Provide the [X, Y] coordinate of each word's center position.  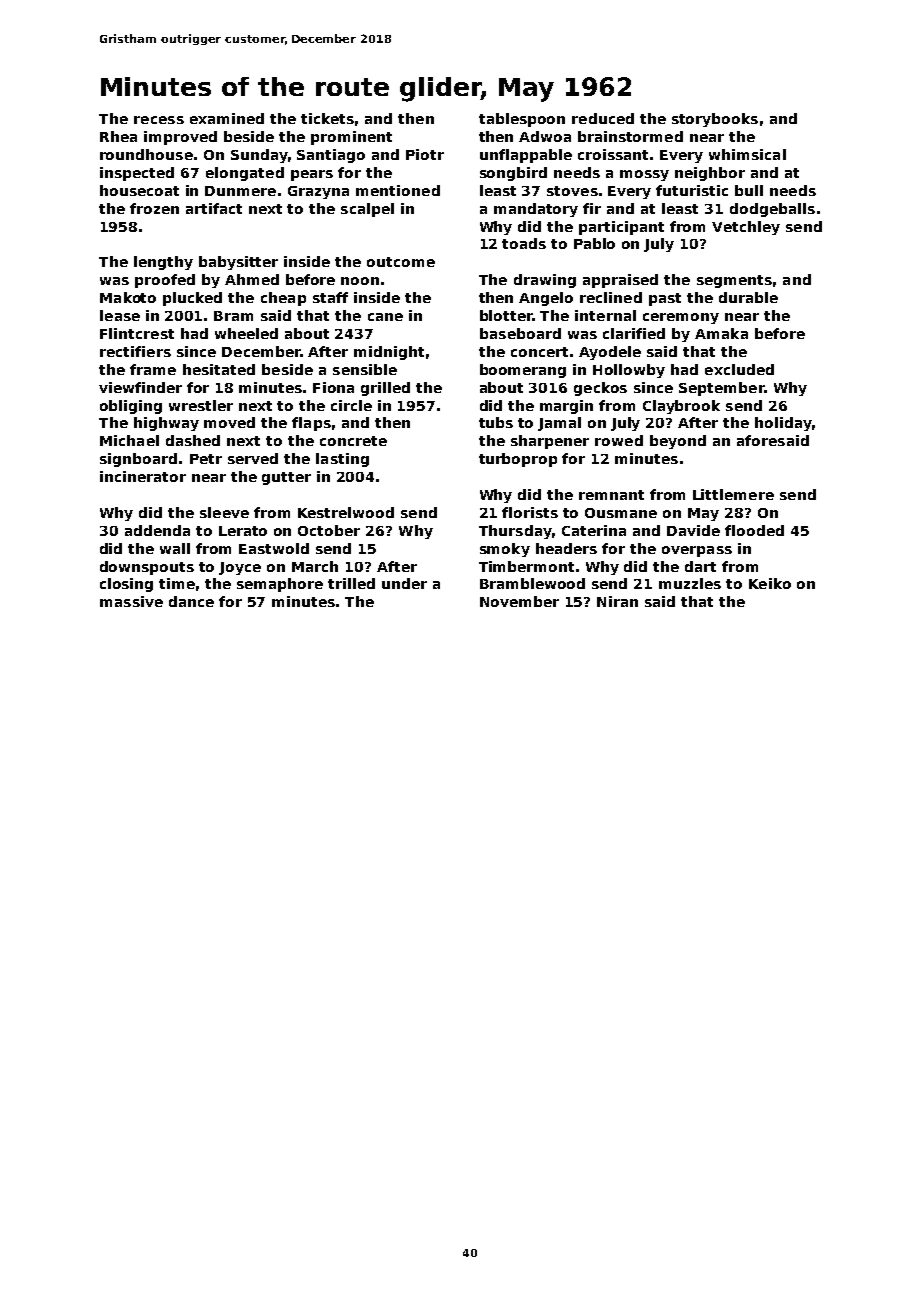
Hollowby [629, 371]
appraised [620, 281]
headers [566, 548]
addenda [157, 530]
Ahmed [252, 279]
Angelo [546, 299]
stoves [572, 191]
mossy [644, 175]
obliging [131, 407]
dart [700, 566]
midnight [389, 353]
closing [126, 585]
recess [159, 120]
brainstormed [630, 136]
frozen [154, 208]
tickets [327, 118]
